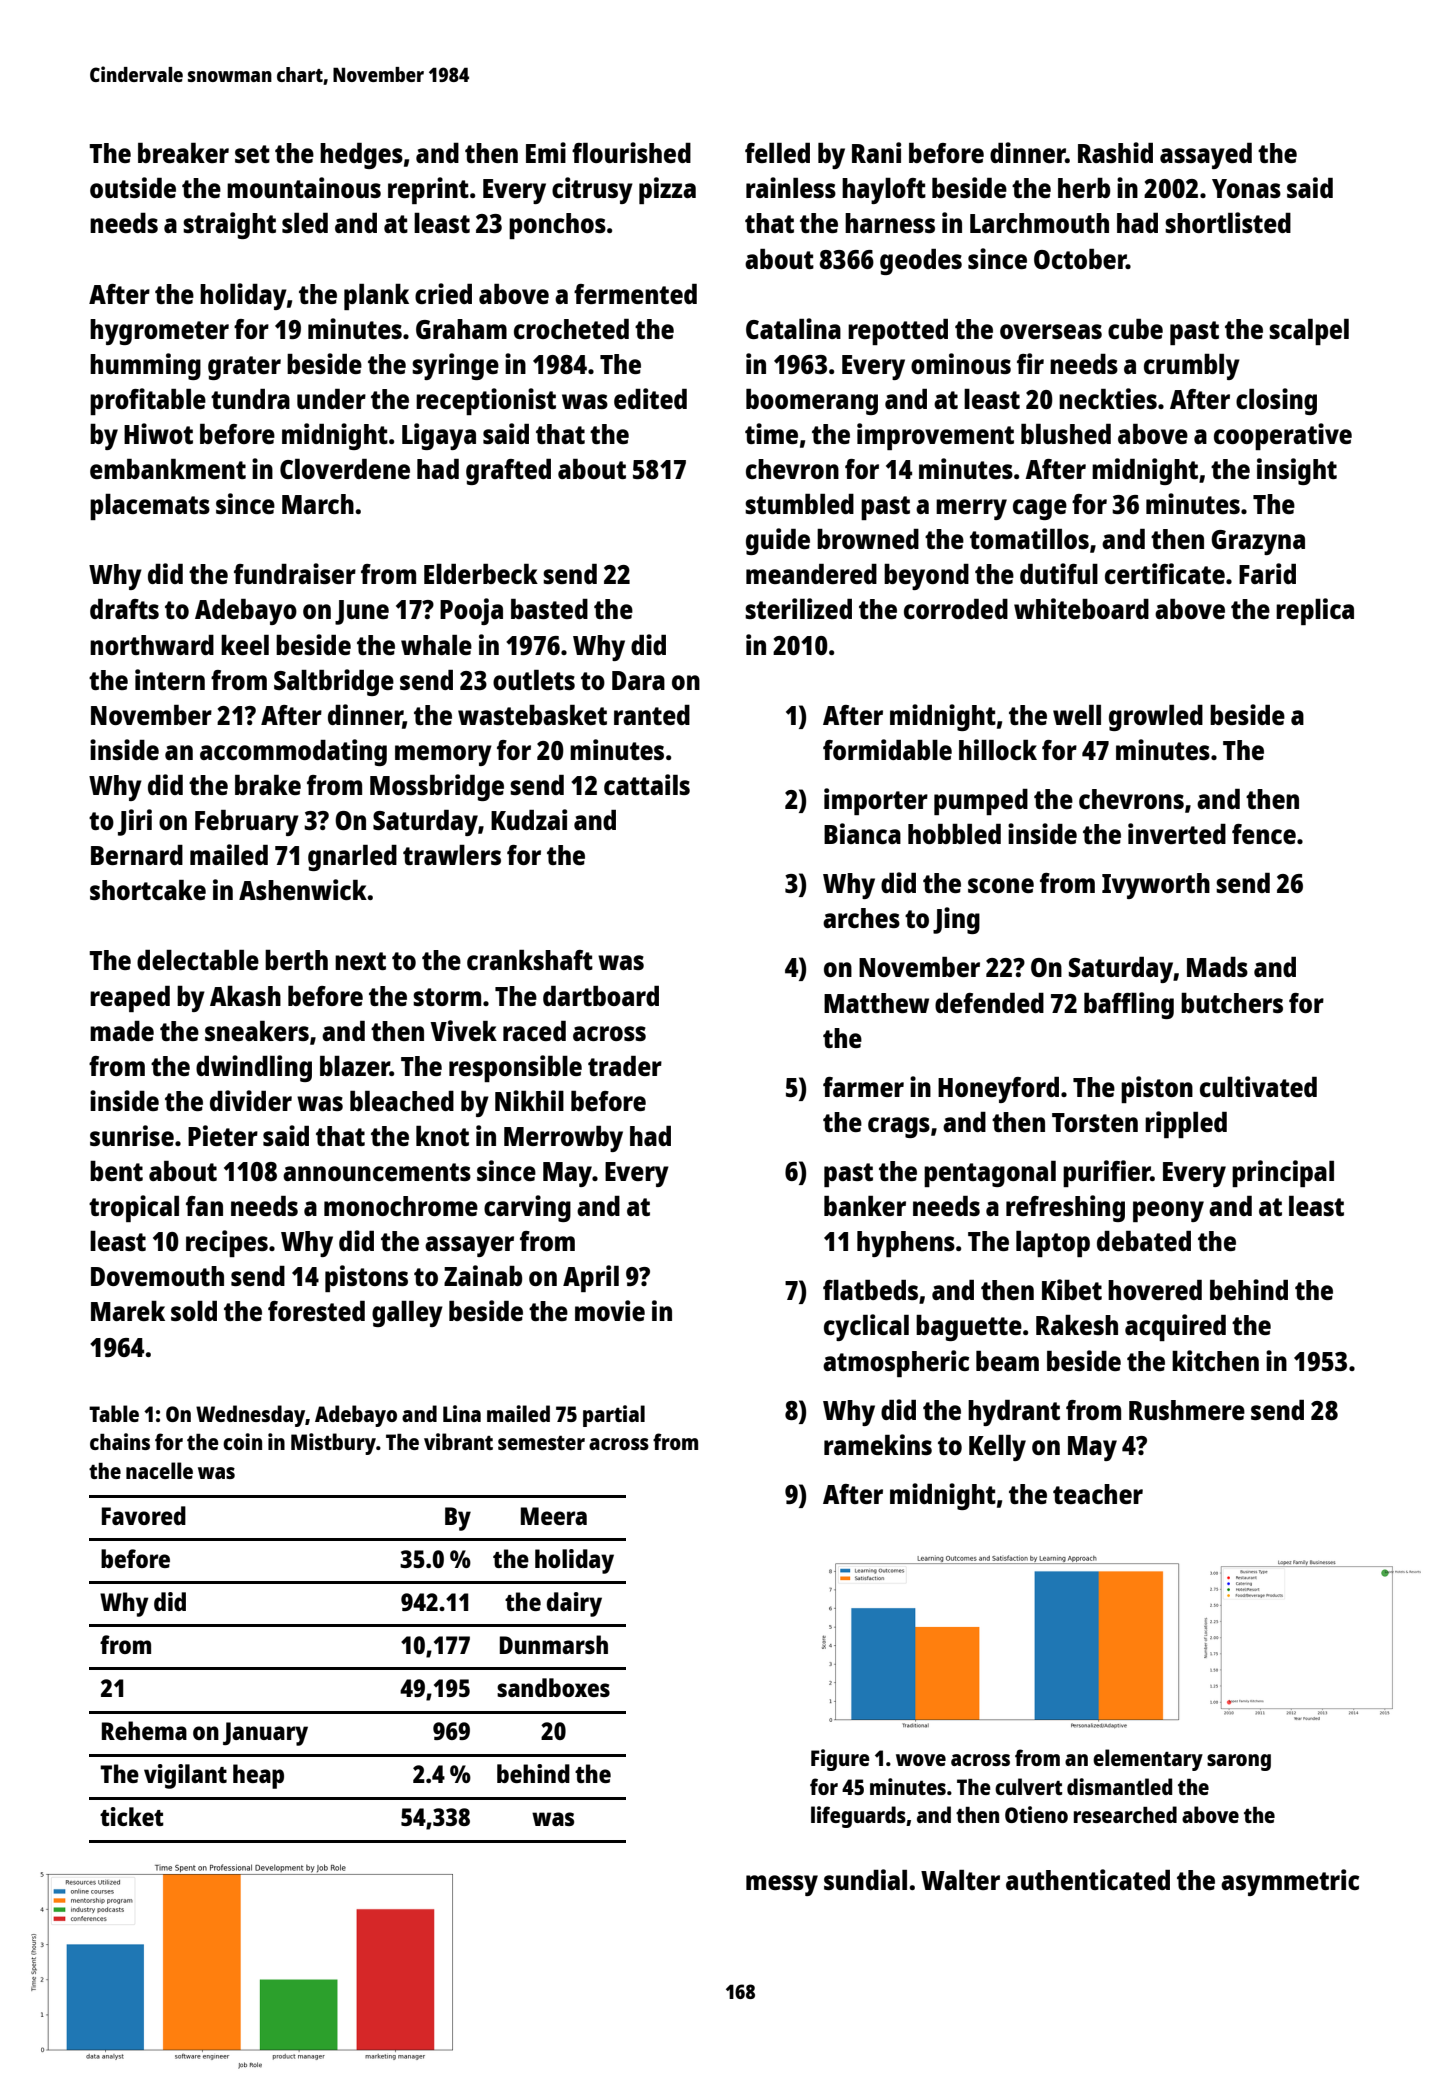 The width and height of the screenshot is (1450, 2100). I want to click on pizza, so click(667, 190).
